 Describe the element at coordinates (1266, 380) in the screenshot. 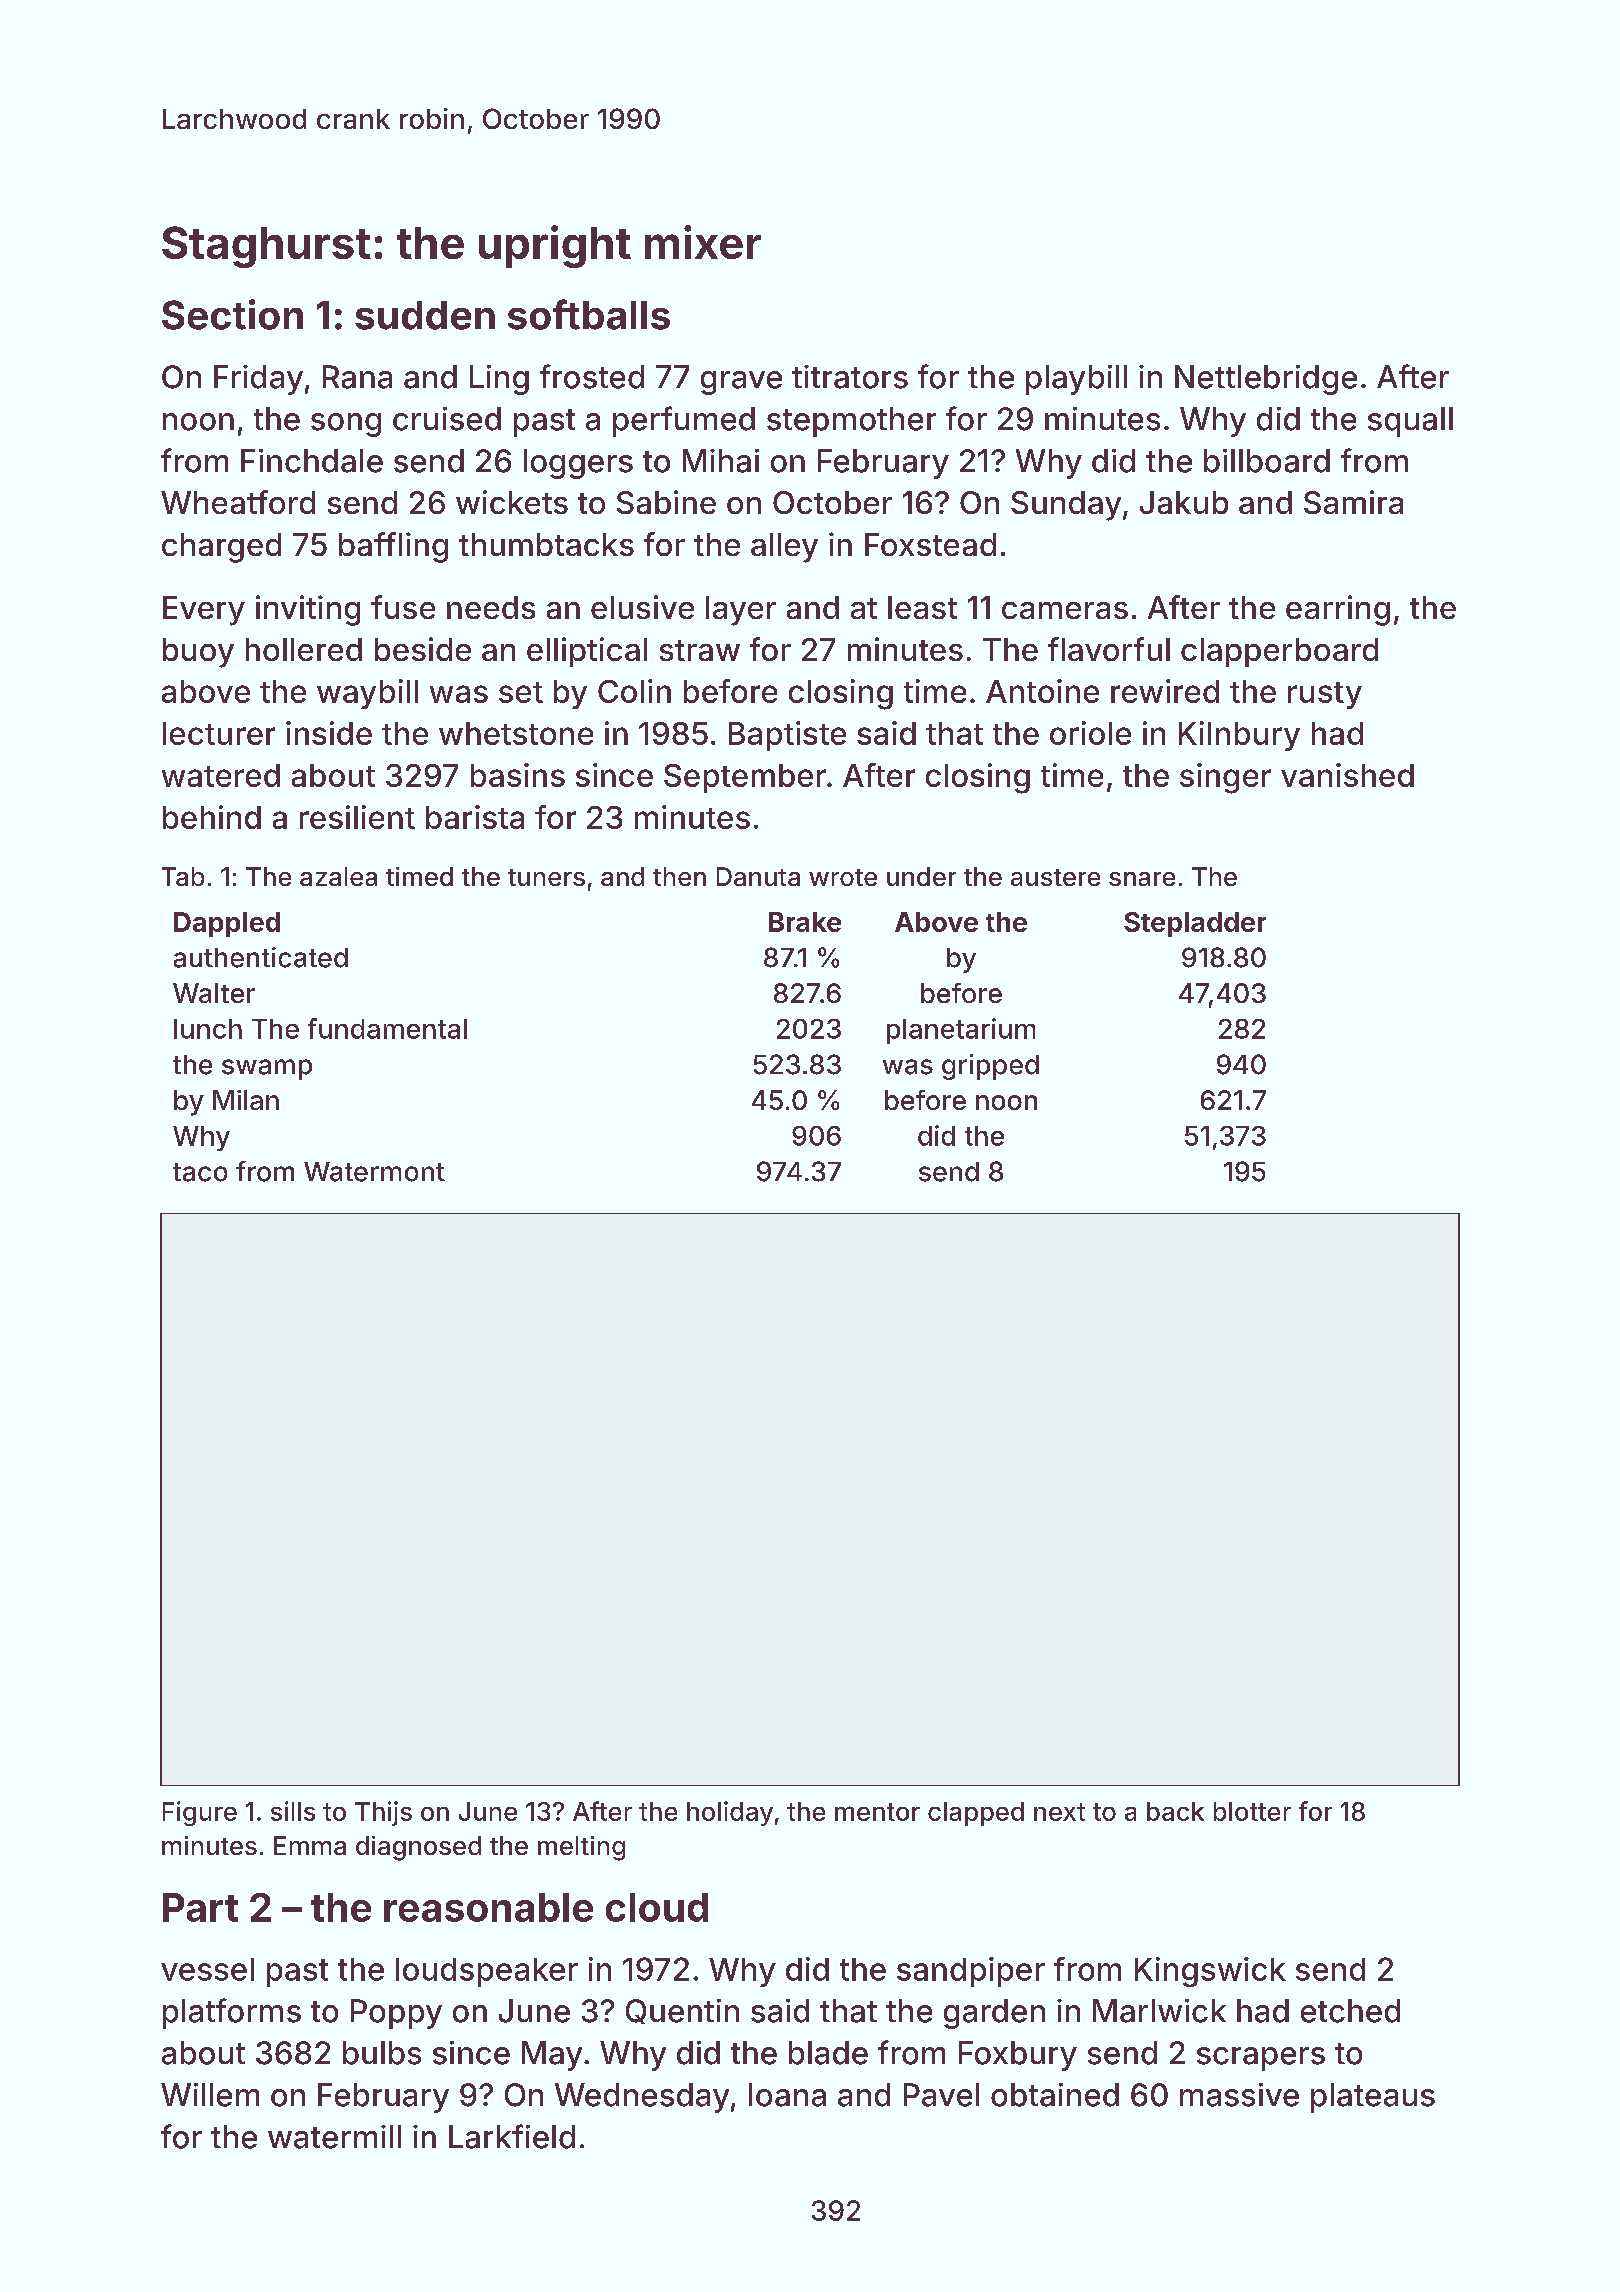

I see `Nettlebridge` at that location.
